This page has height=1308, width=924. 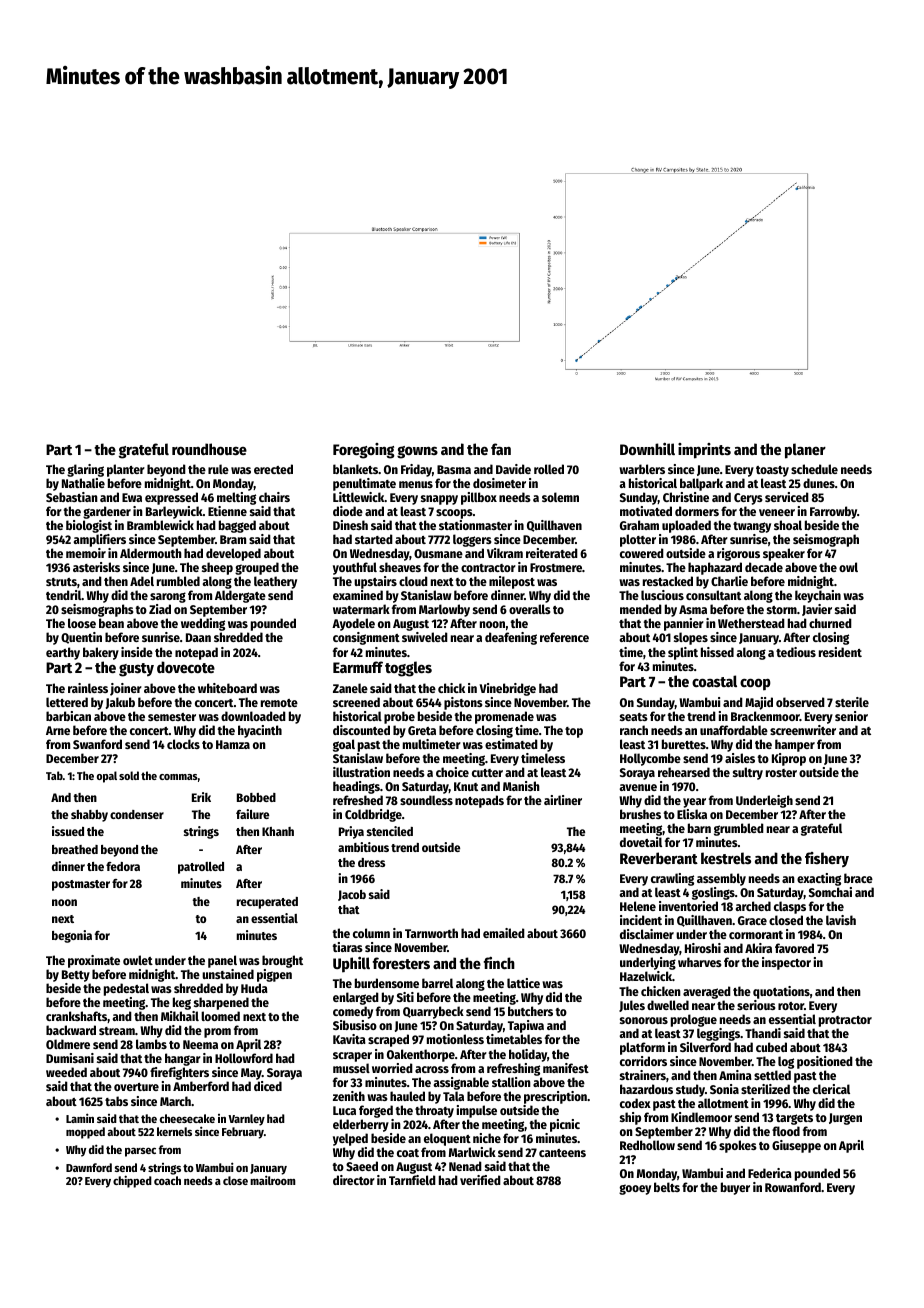 I want to click on roundhouse, so click(x=209, y=449).
